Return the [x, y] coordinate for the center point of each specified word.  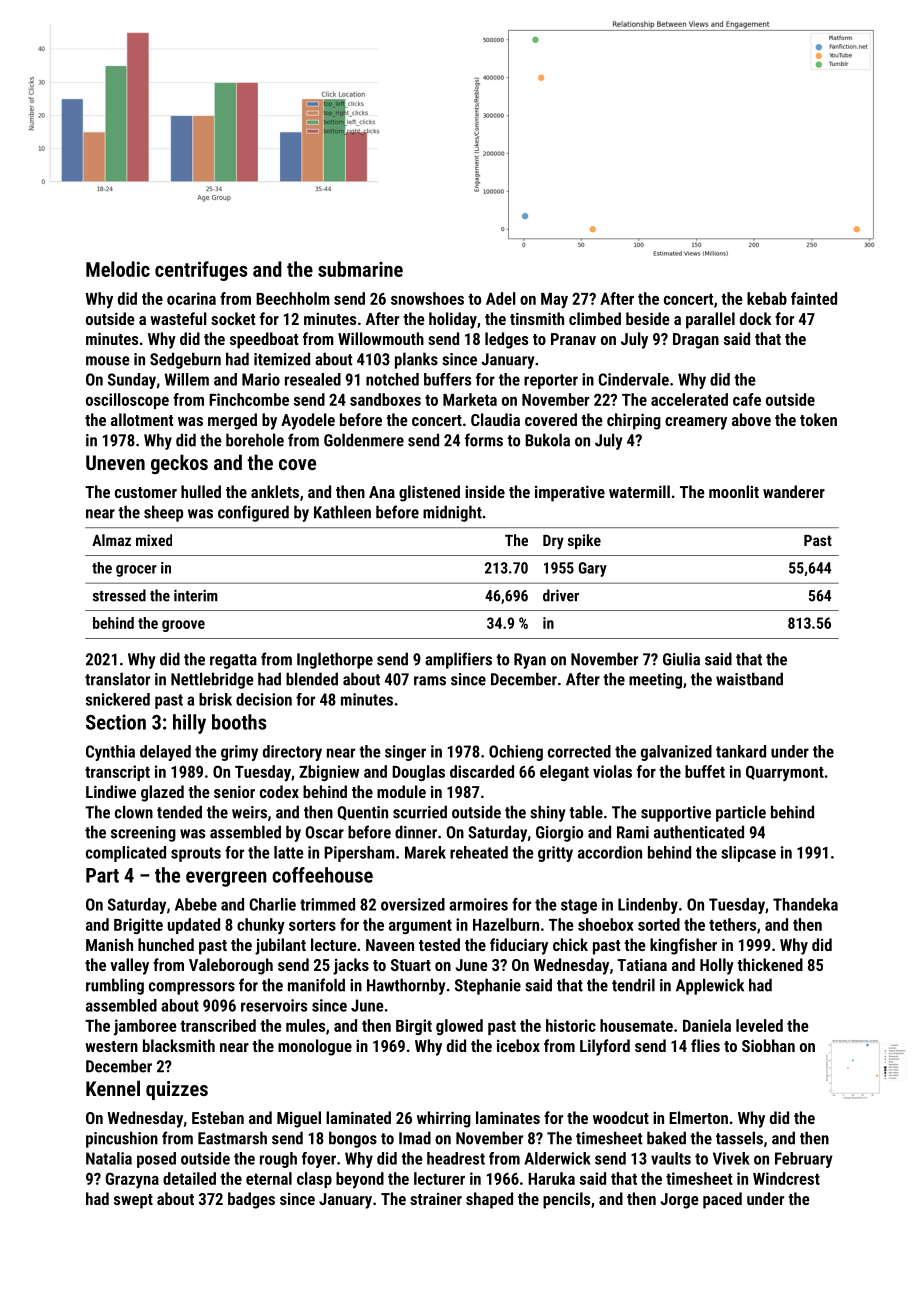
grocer [136, 571]
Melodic [118, 269]
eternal [269, 1178]
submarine [360, 269]
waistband [749, 679]
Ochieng [516, 753]
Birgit [414, 1027]
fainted [814, 298]
